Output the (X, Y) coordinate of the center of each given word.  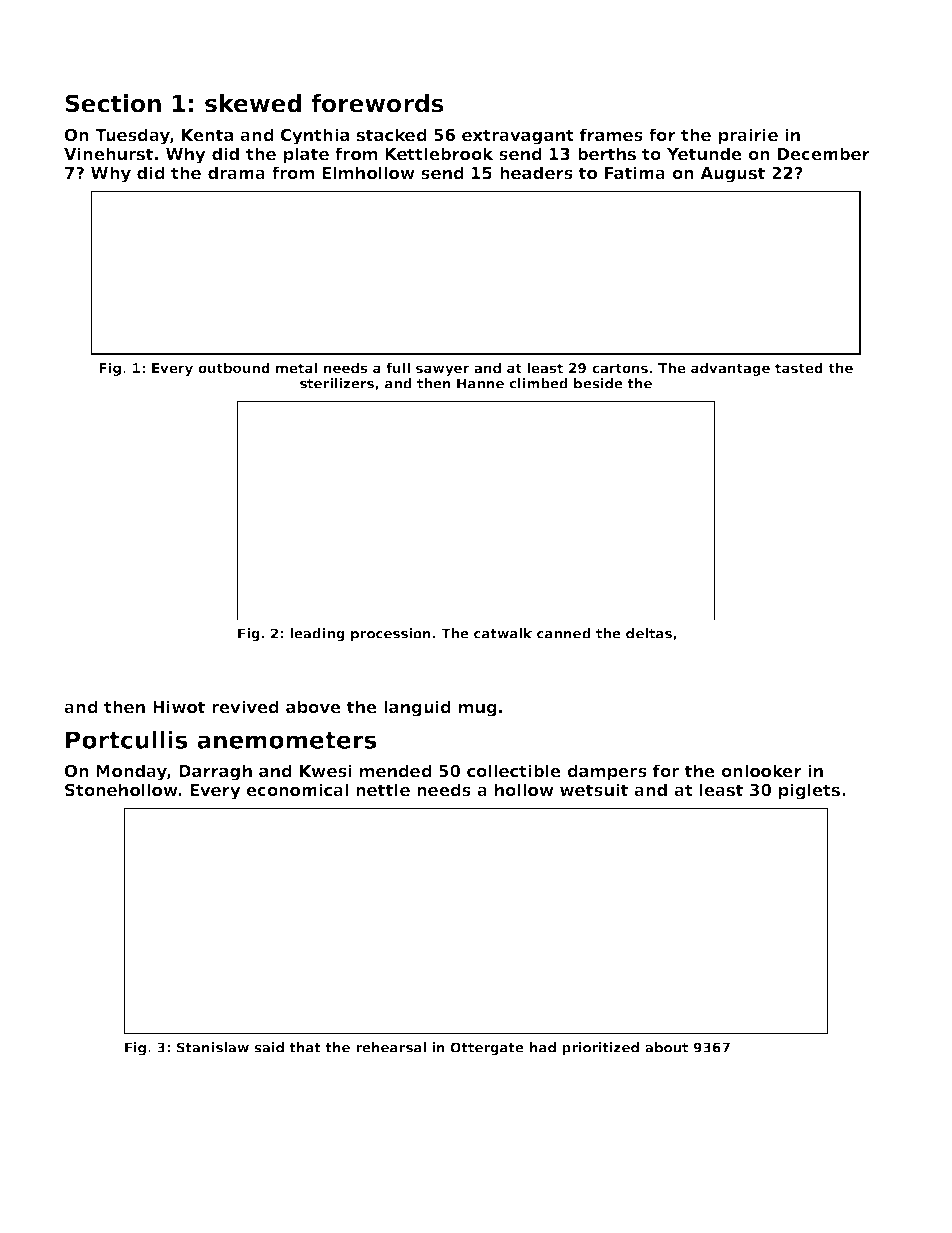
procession (391, 634)
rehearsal (391, 1047)
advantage (730, 369)
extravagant (518, 137)
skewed (253, 103)
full (398, 367)
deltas (649, 633)
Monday (131, 772)
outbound (234, 367)
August (732, 175)
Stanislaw (213, 1047)
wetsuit (594, 790)
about (666, 1047)
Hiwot (179, 707)
